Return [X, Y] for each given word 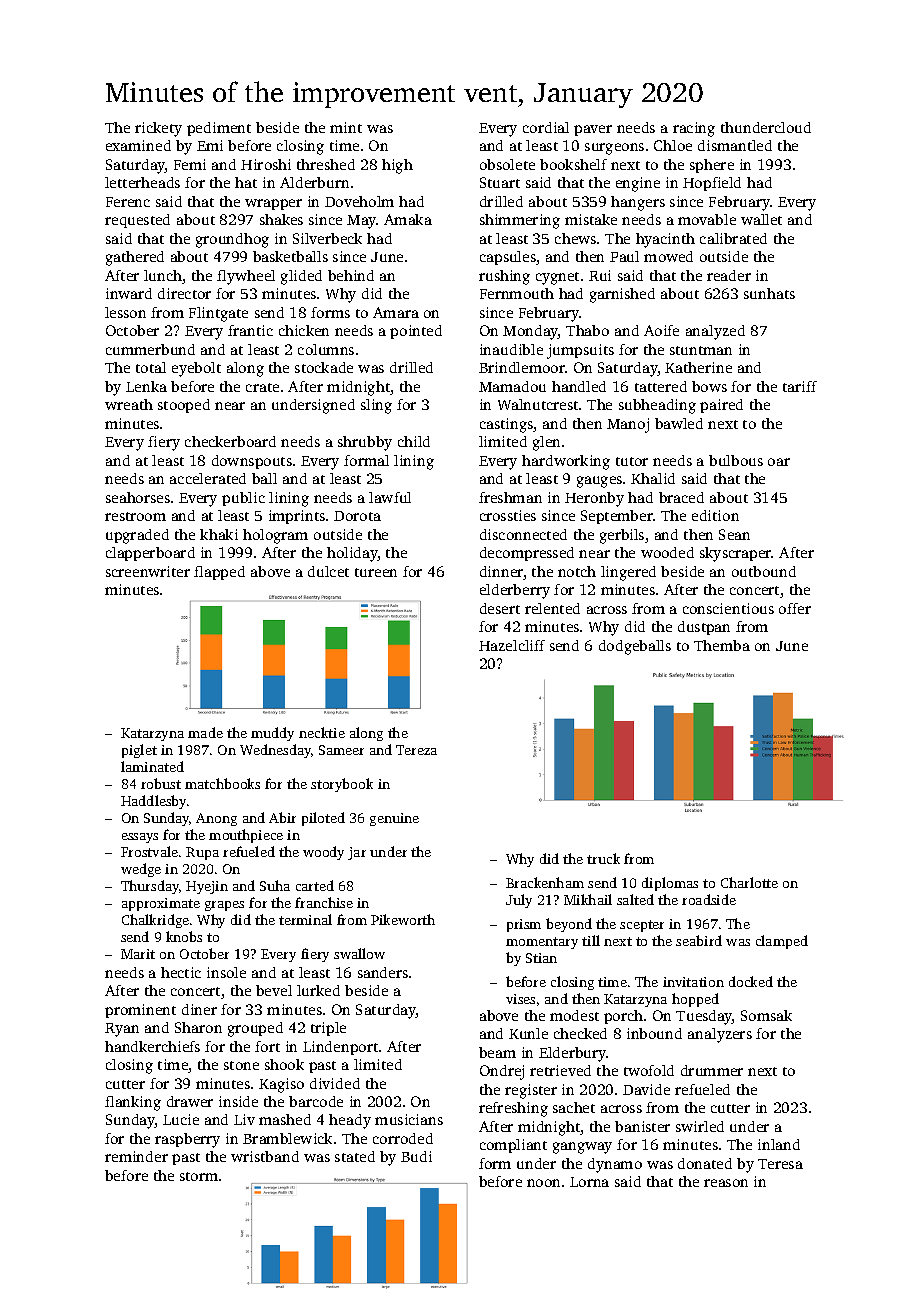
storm [199, 1176]
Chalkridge [155, 921]
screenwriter [148, 571]
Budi [416, 1156]
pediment [219, 129]
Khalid [653, 478]
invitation [693, 982]
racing [694, 129]
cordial [546, 127]
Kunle [528, 1033]
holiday [352, 554]
